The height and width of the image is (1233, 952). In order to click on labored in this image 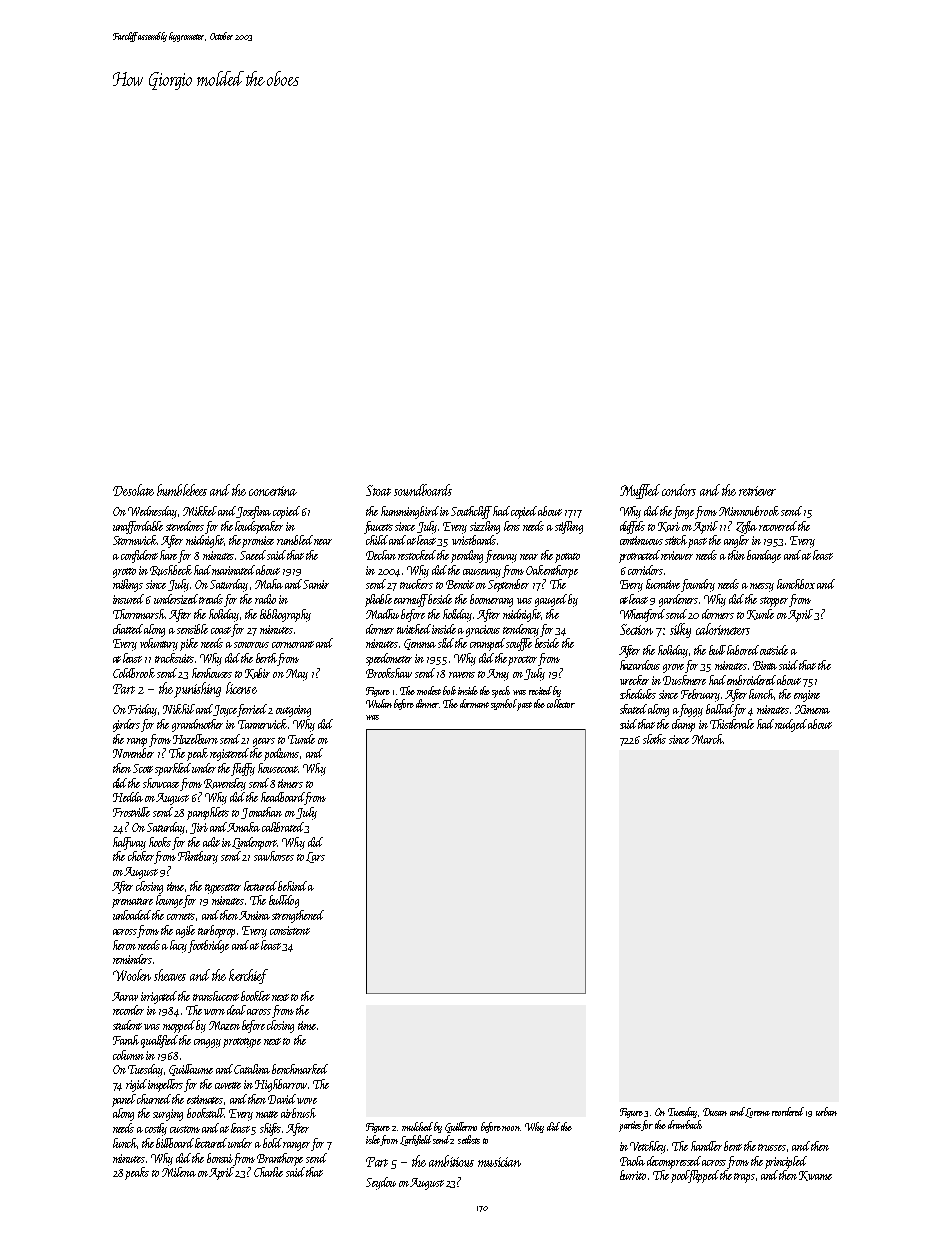, I will do `click(743, 650)`.
